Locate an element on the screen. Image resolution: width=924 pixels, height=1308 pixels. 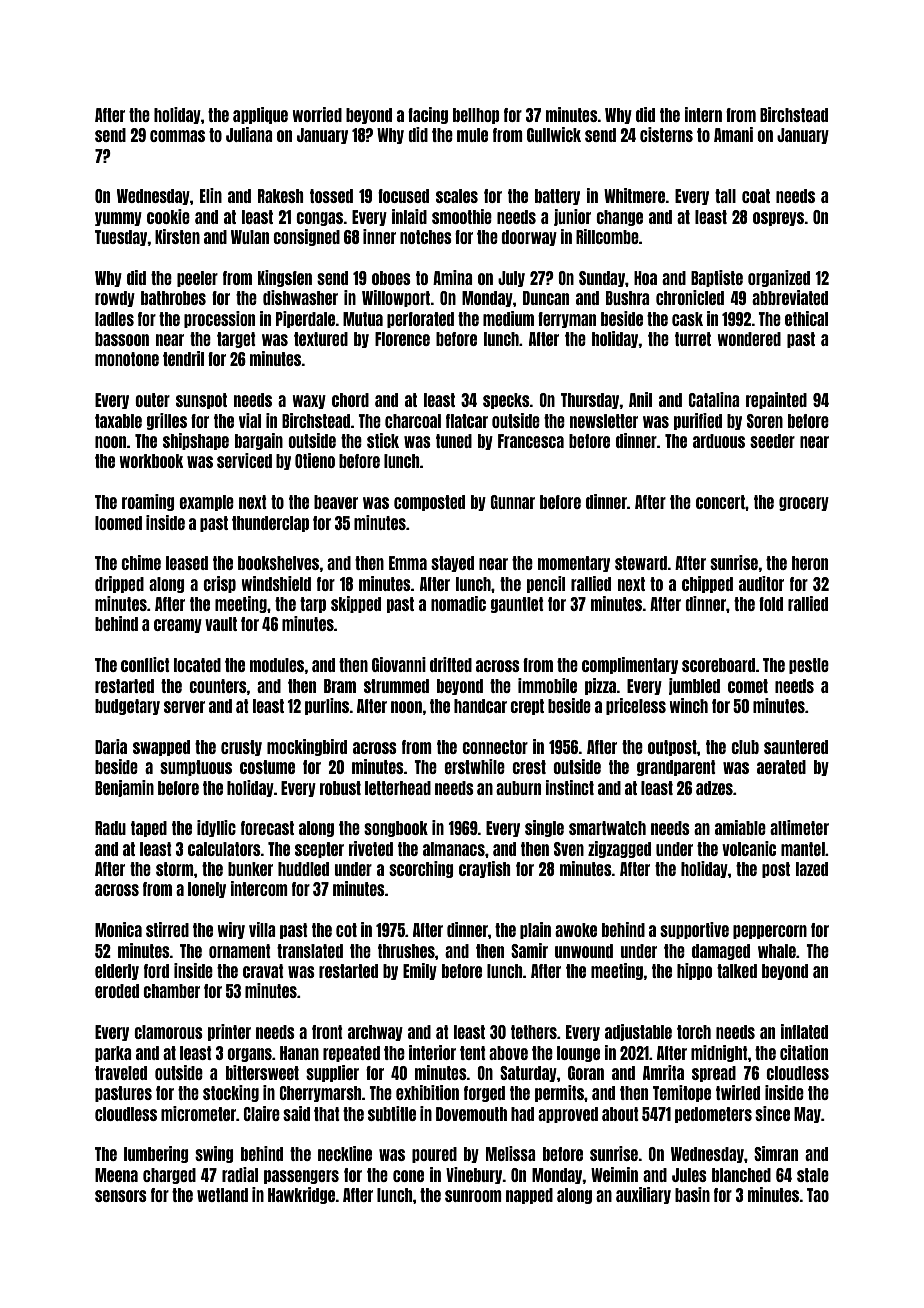
napped is located at coordinates (529, 1196).
